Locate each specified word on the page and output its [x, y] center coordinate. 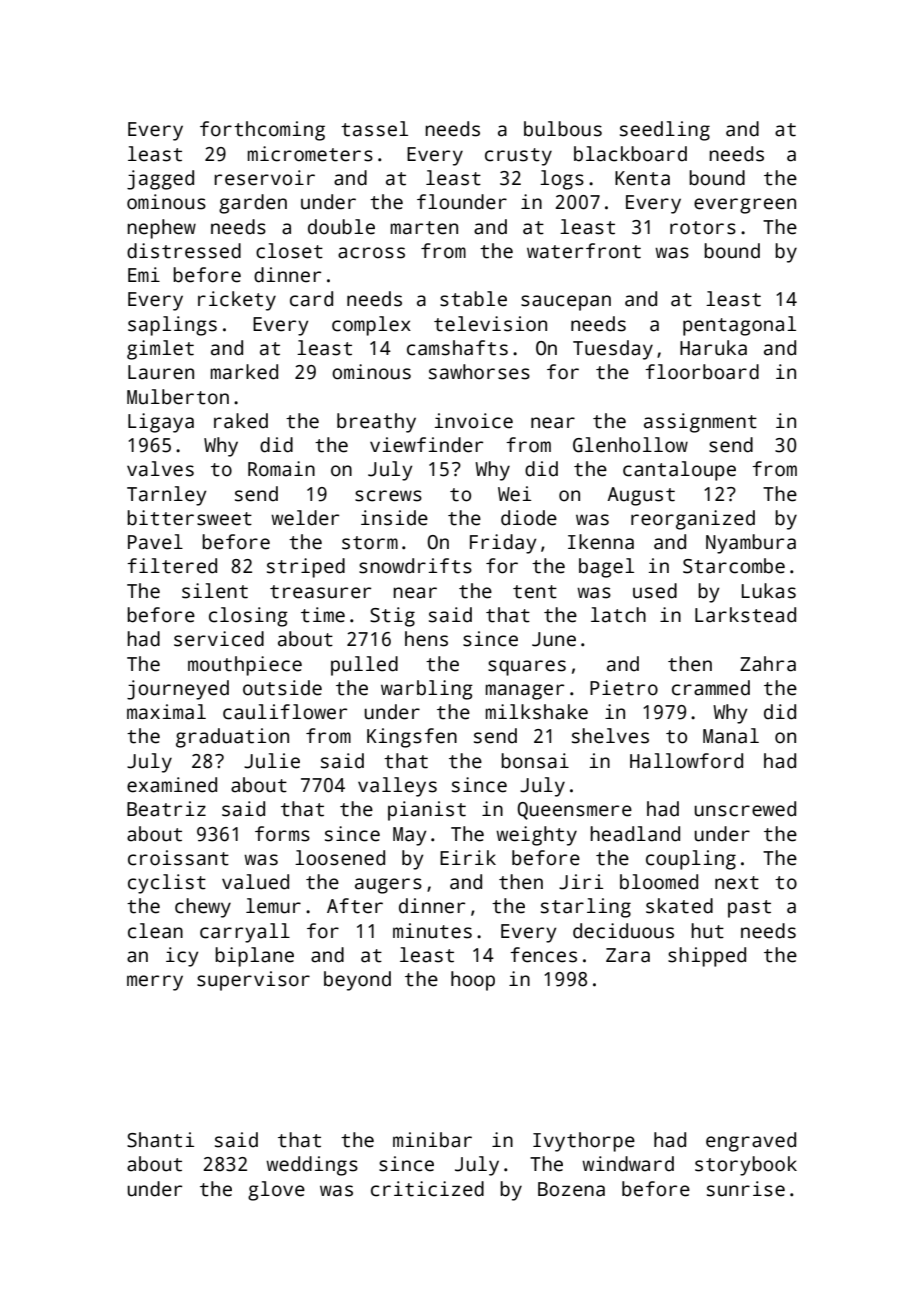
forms [282, 834]
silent [215, 591]
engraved [751, 1142]
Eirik [468, 857]
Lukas [769, 591]
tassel [374, 129]
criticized [427, 1189]
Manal [731, 736]
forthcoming [262, 131]
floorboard [702, 372]
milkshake [537, 712]
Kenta [642, 178]
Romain [281, 469]
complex [371, 326]
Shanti [160, 1140]
